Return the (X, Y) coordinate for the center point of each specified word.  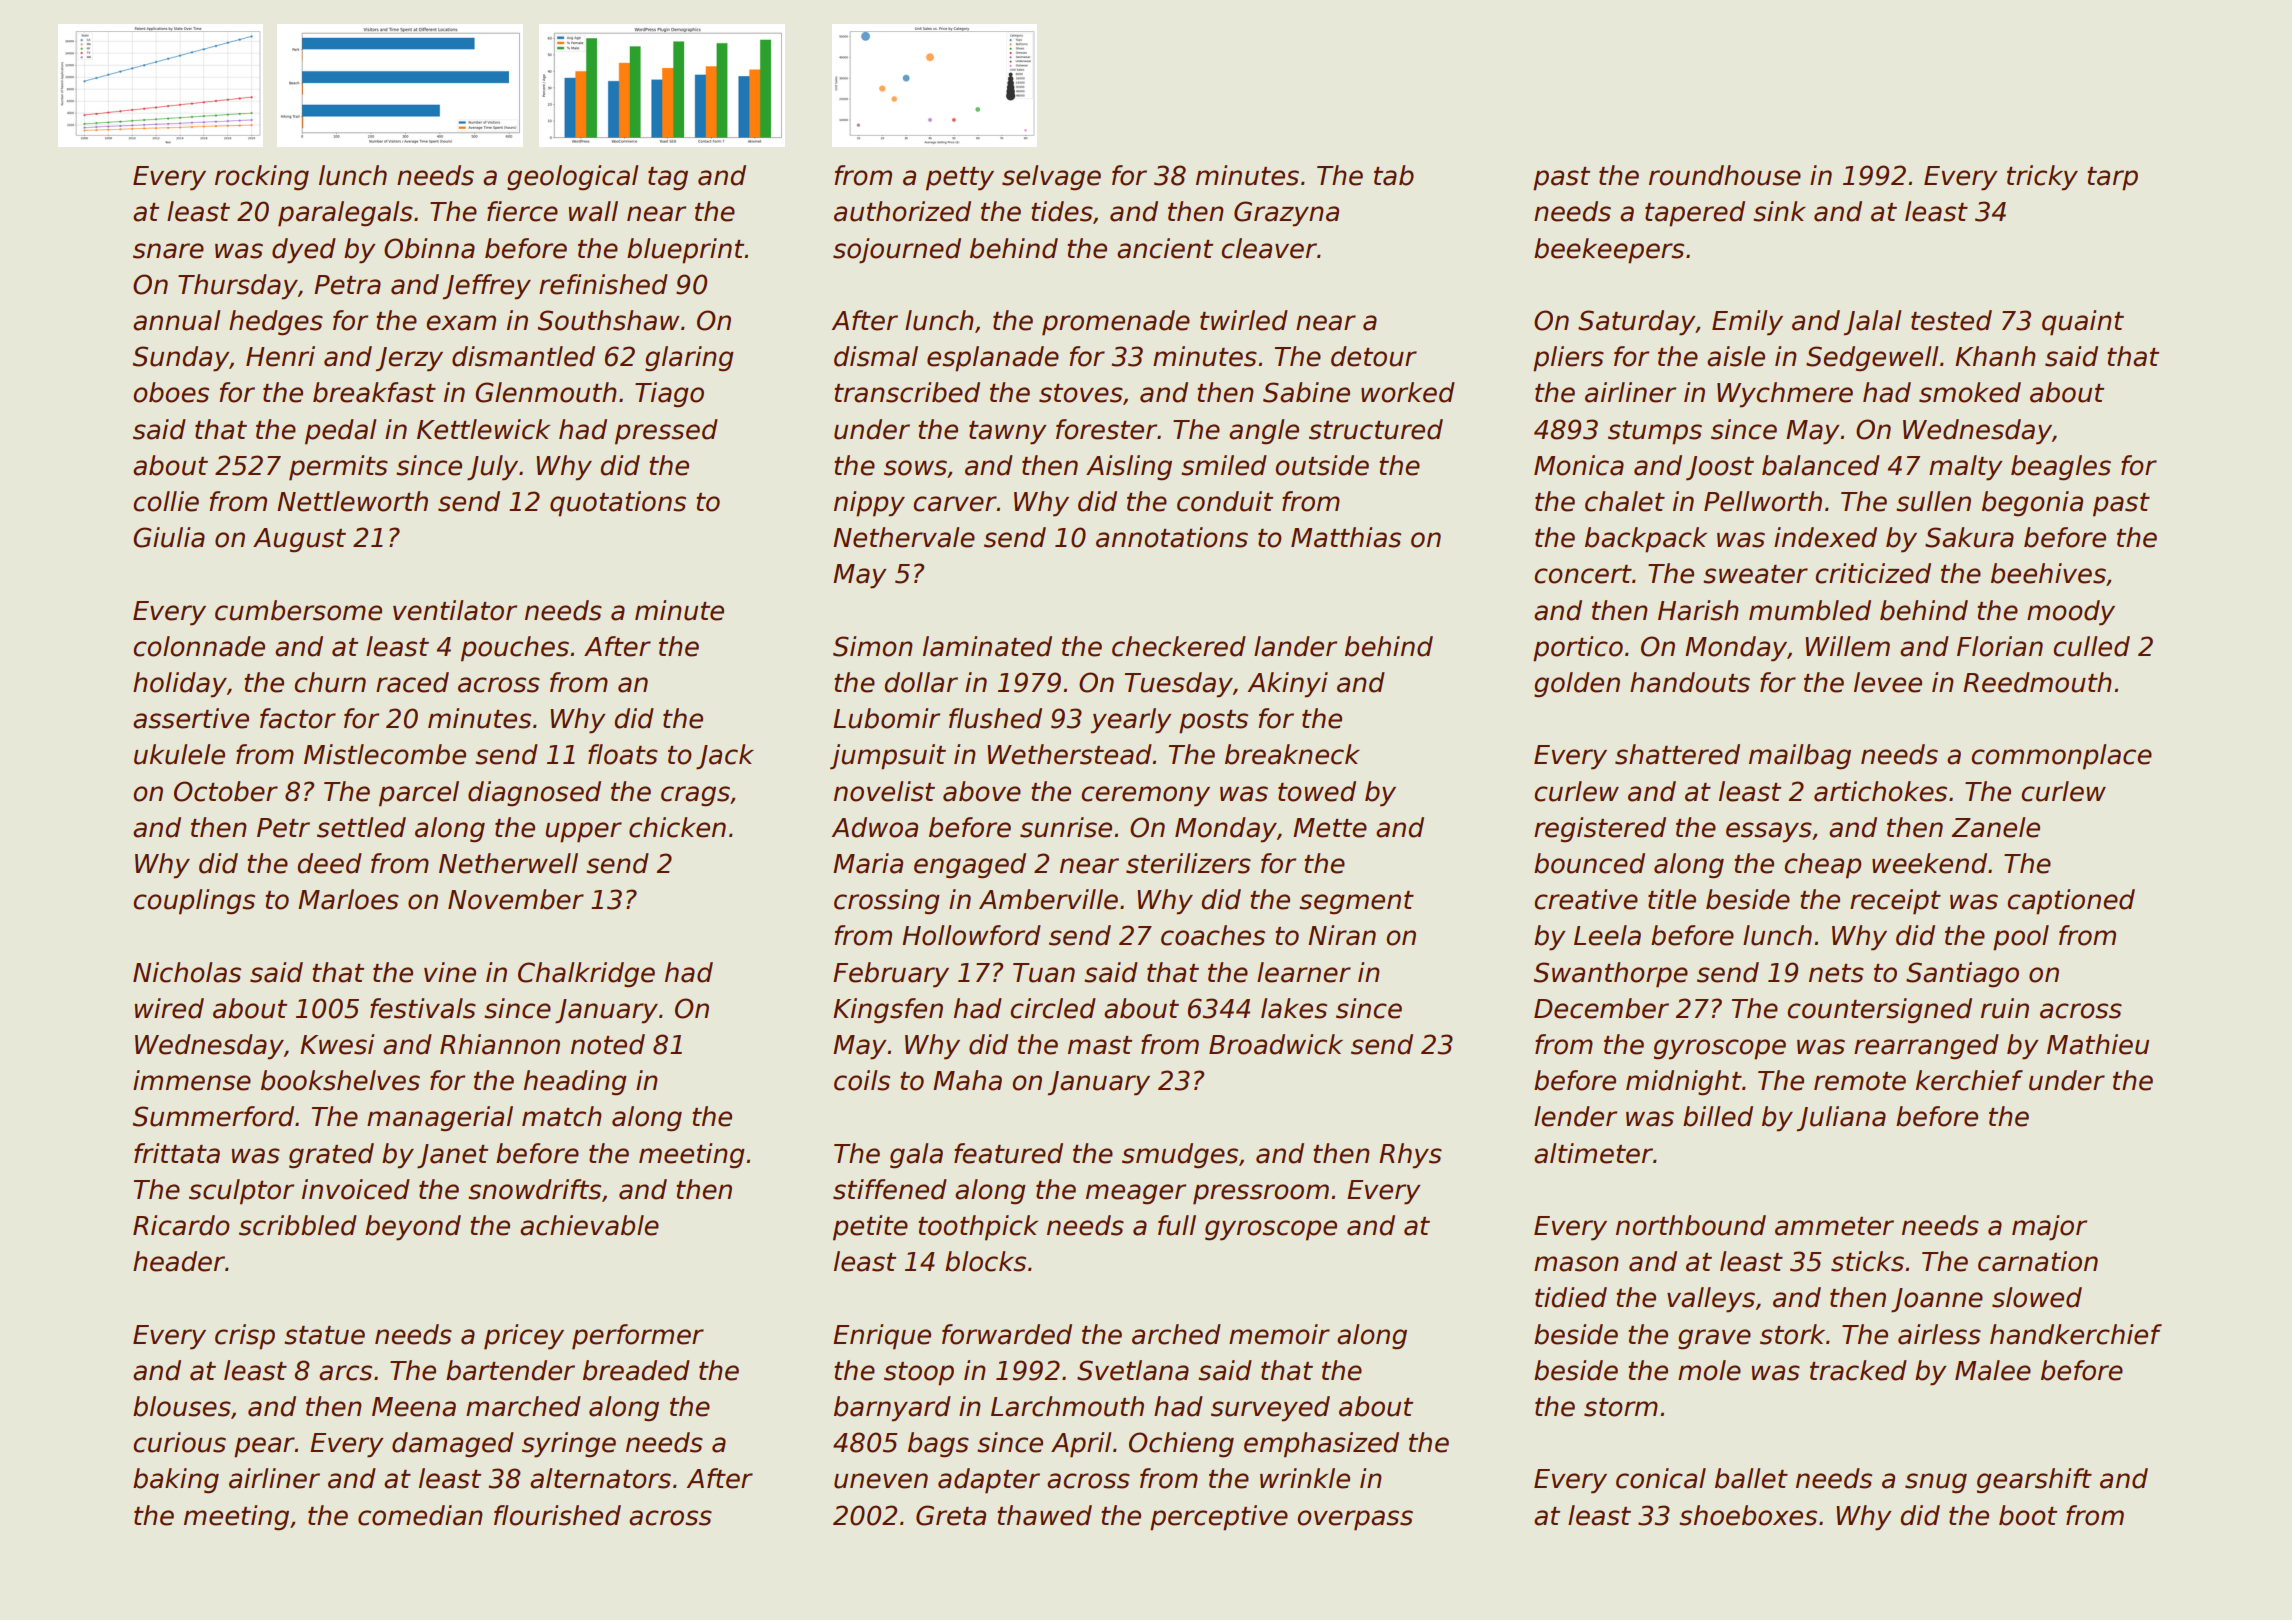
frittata (177, 1153)
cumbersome (298, 610)
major (2049, 1228)
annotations (1172, 537)
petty (960, 179)
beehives (2048, 573)
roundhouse (1725, 175)
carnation (2038, 1261)
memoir (1279, 1334)
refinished (603, 284)
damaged (453, 1445)
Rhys (1410, 1156)
